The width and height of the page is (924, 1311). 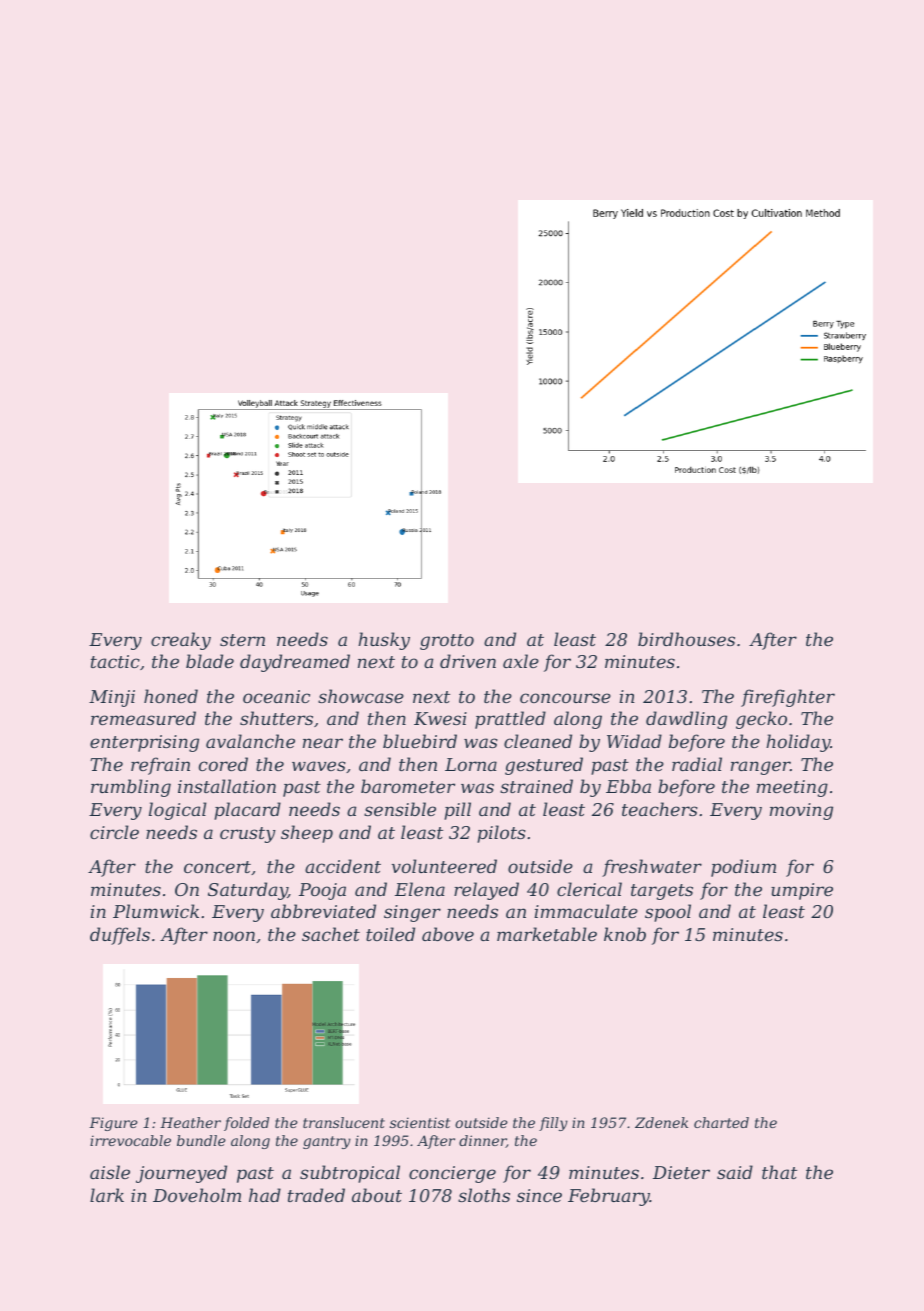 What do you see at coordinates (144, 743) in the page?
I see `enterprising` at bounding box center [144, 743].
